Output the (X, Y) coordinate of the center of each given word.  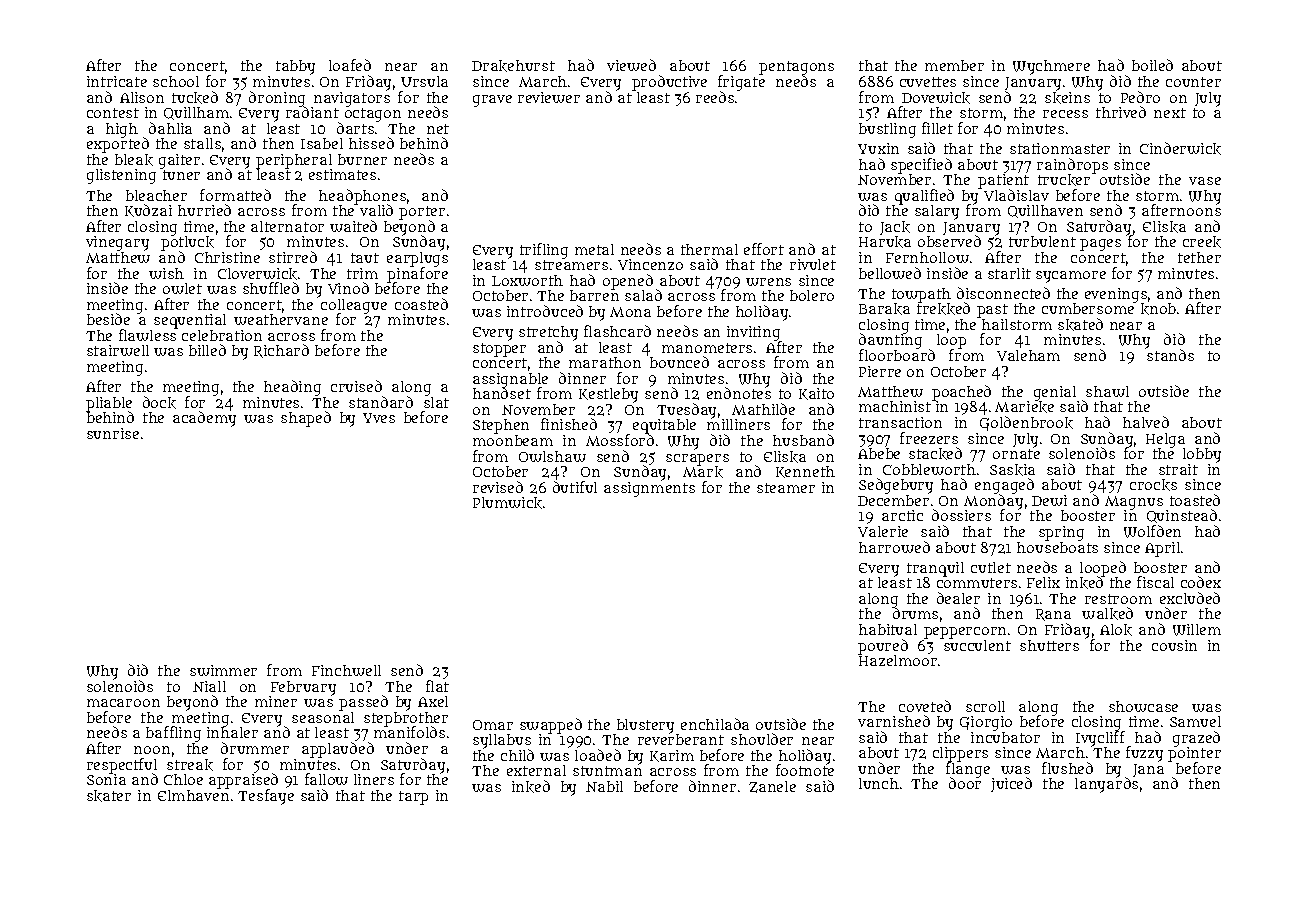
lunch (879, 783)
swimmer (223, 670)
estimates (342, 174)
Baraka (884, 309)
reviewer (549, 97)
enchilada (715, 724)
